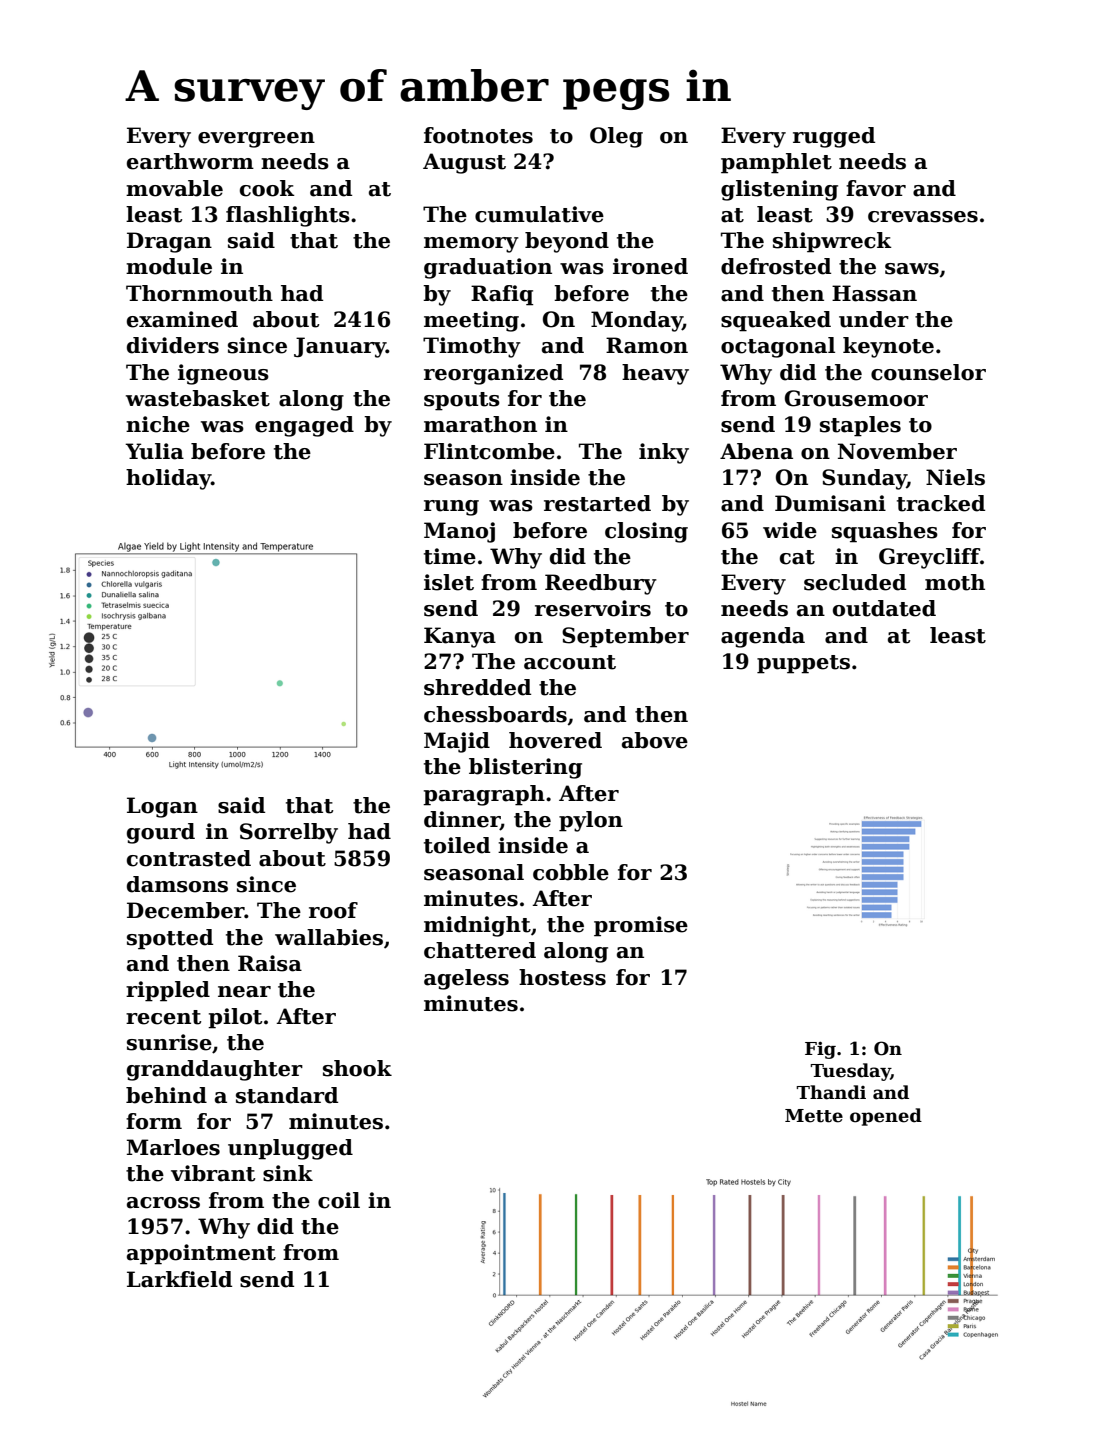  Describe the element at coordinates (502, 295) in the screenshot. I see `Rafiq` at that location.
